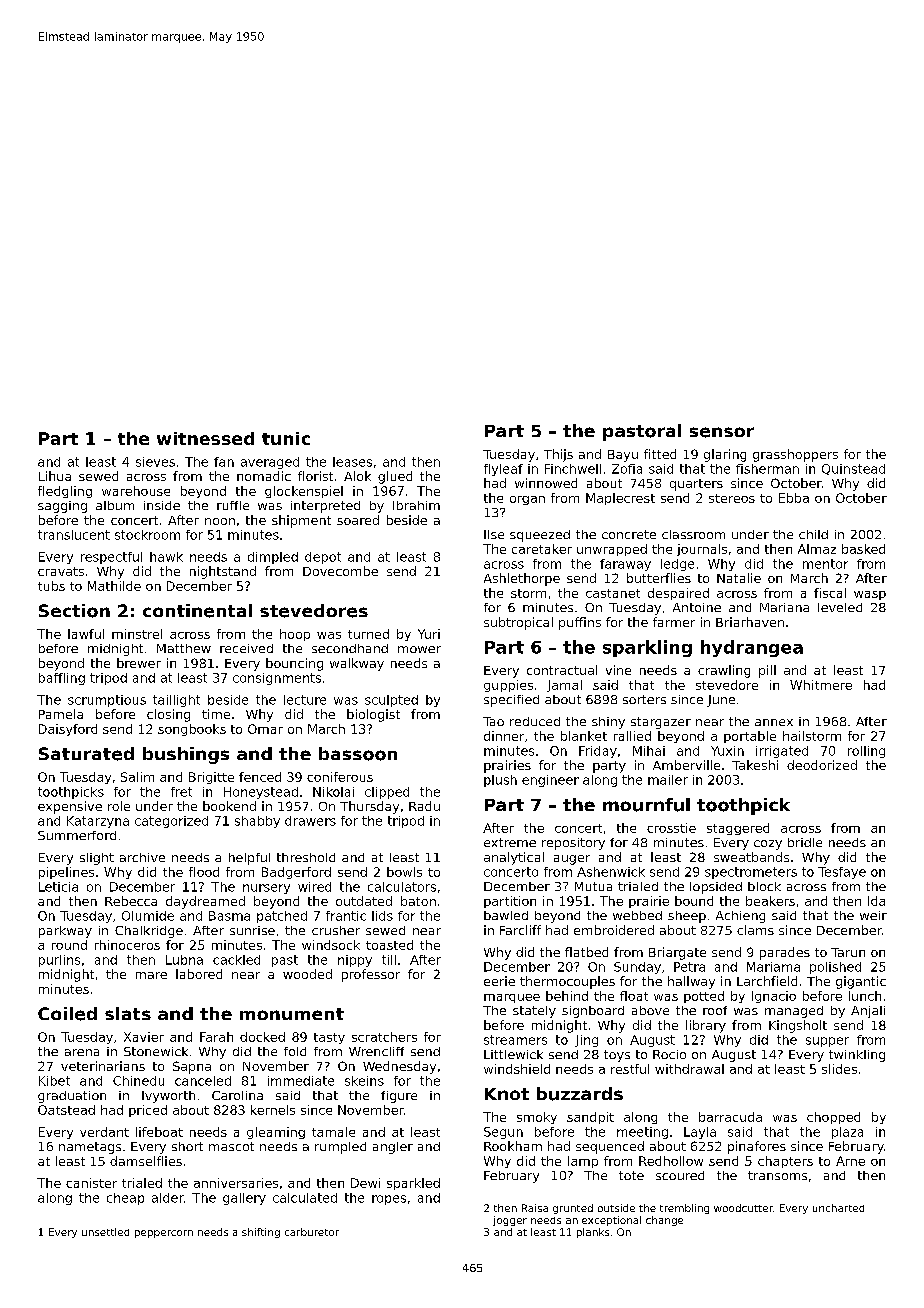  Describe the element at coordinates (66, 1110) in the screenshot. I see `Oatstead` at that location.
